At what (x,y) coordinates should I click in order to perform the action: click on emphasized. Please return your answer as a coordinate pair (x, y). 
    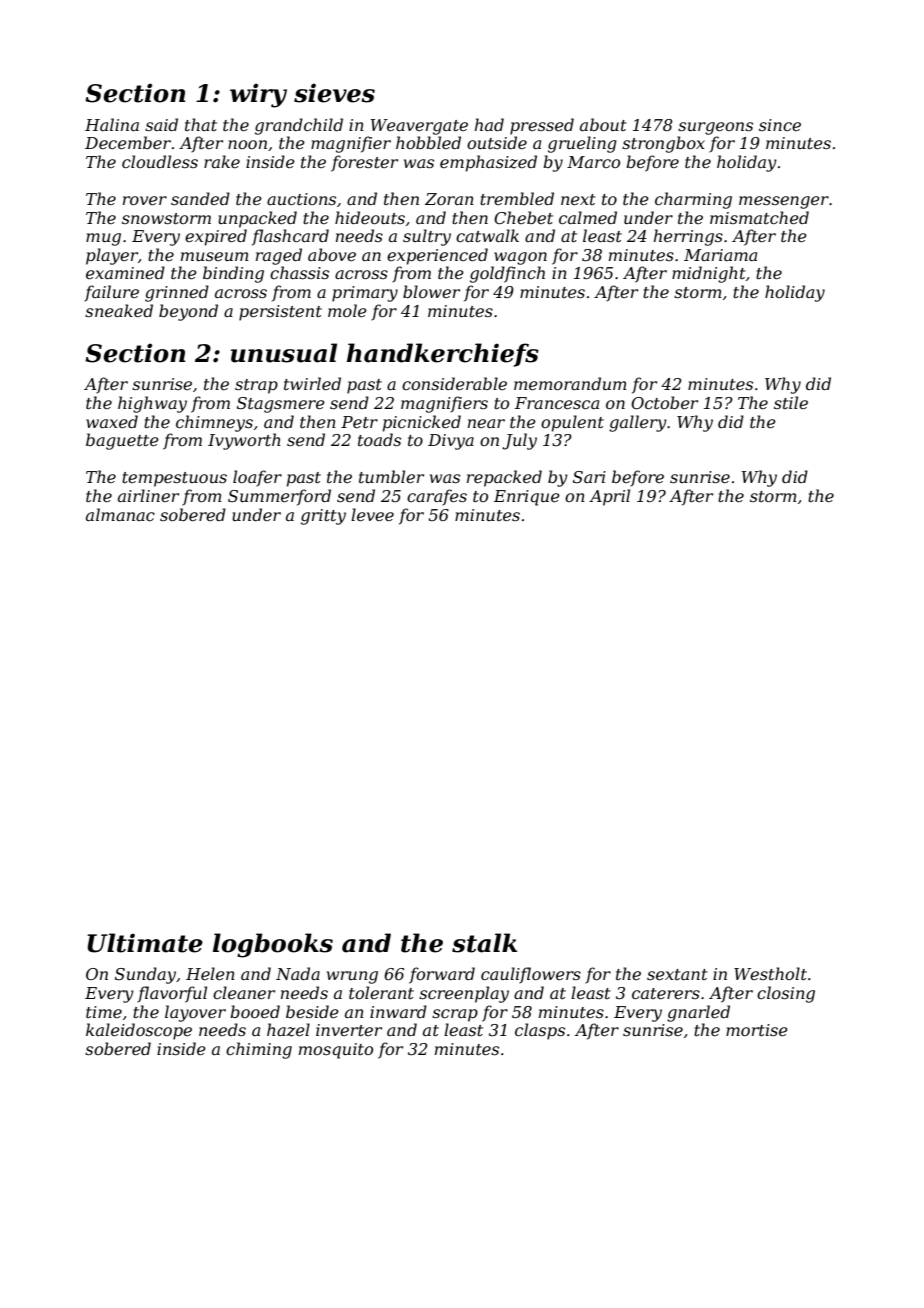
    Looking at the image, I should click on (488, 163).
